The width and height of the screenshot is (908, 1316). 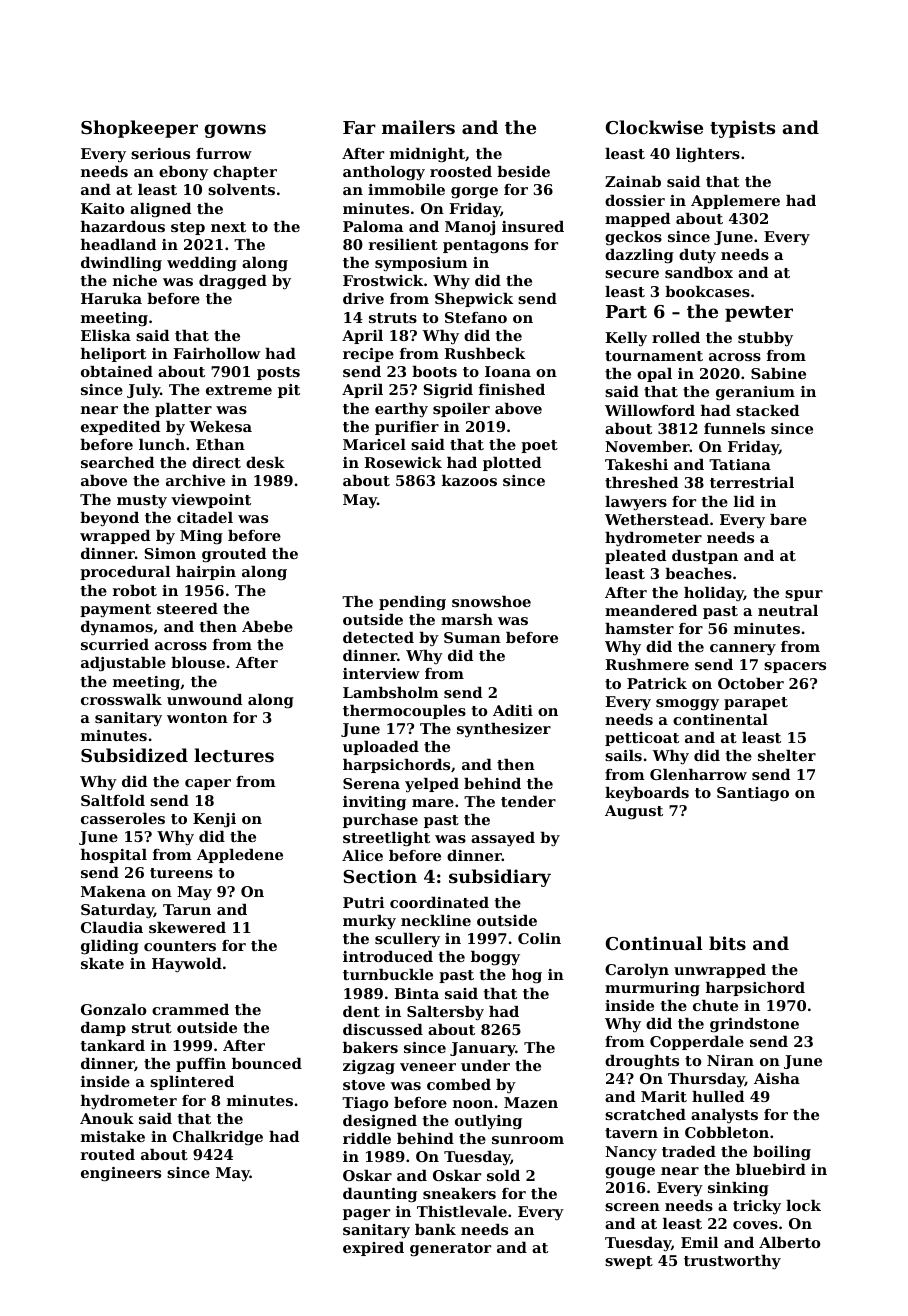 What do you see at coordinates (102, 963) in the screenshot?
I see `skate` at bounding box center [102, 963].
